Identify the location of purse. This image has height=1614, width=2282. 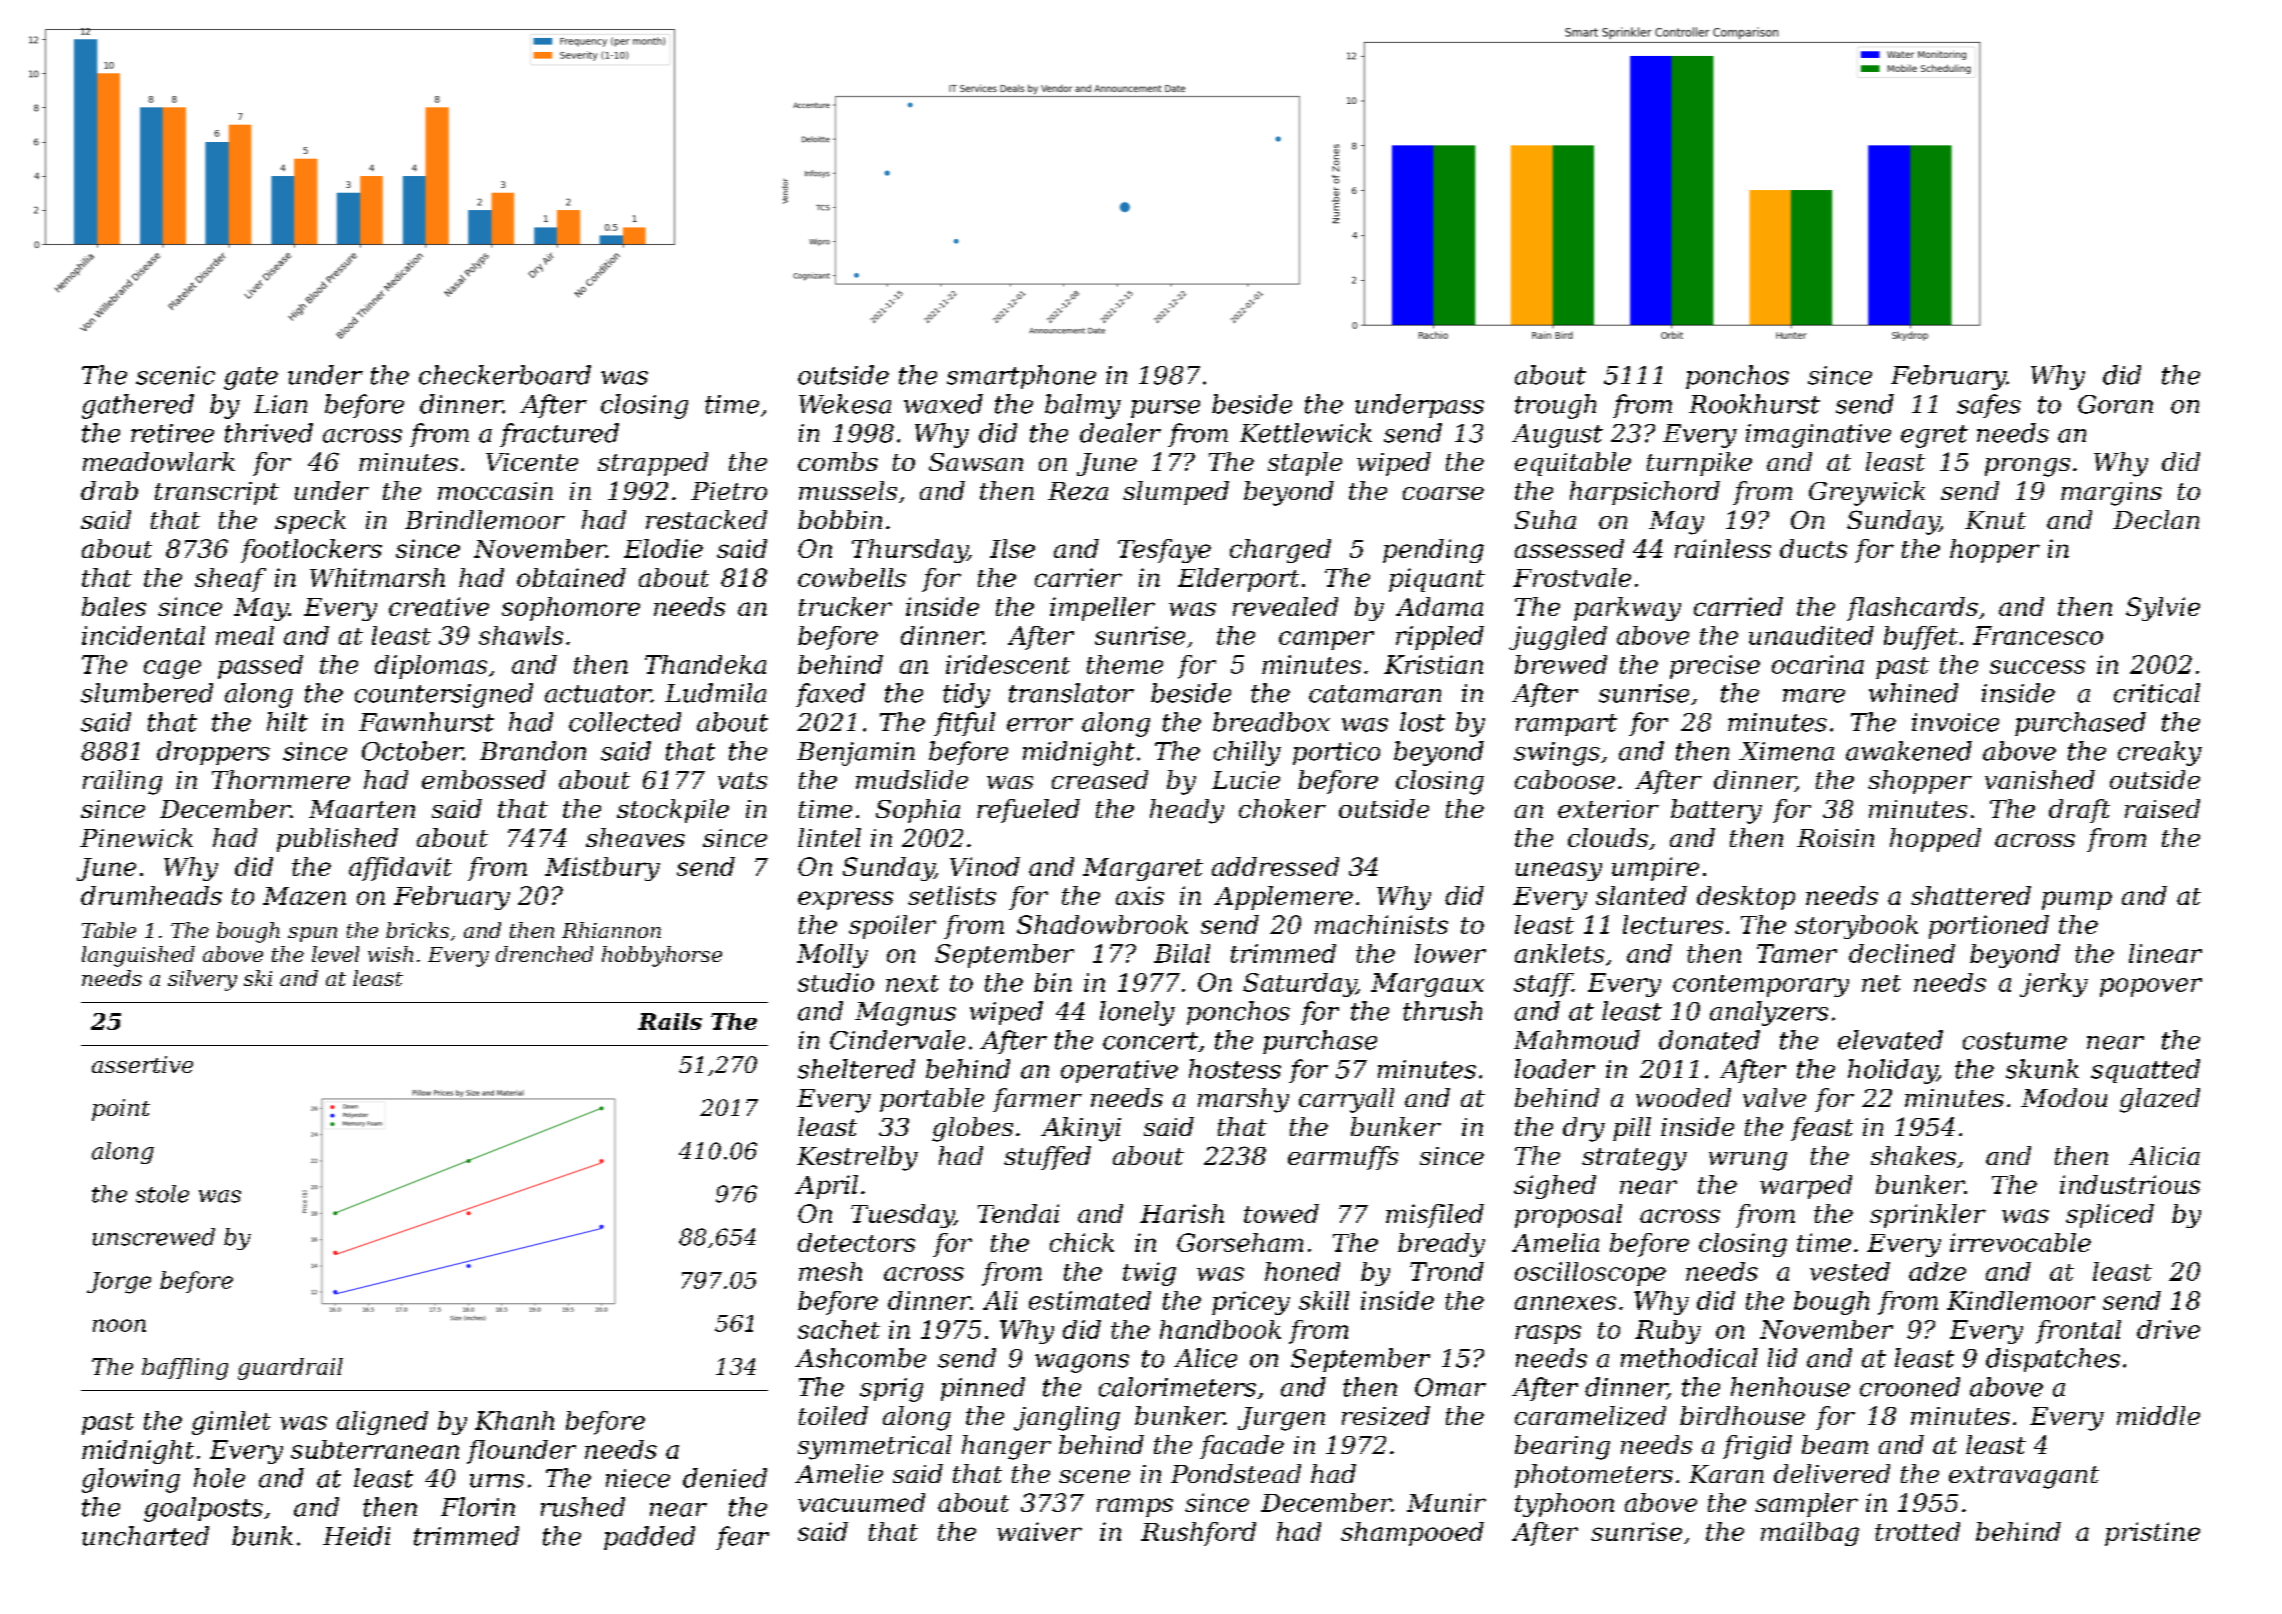
(1165, 409).
